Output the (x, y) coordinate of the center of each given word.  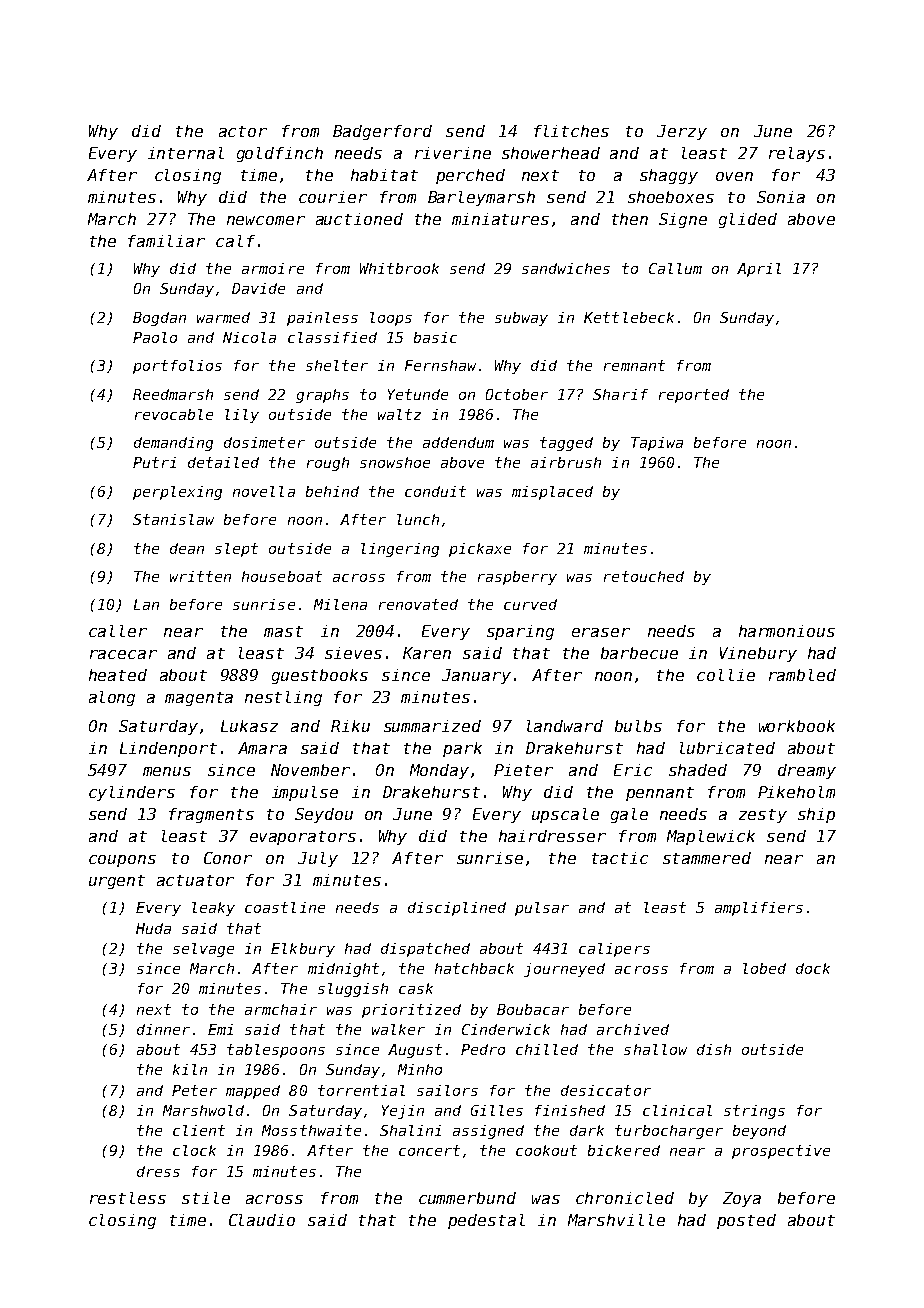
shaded (698, 770)
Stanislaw (173, 519)
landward (565, 726)
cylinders (132, 793)
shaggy (669, 176)
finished (570, 1110)
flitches (571, 131)
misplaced (552, 493)
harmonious (787, 631)
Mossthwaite (311, 1130)
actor (243, 131)
